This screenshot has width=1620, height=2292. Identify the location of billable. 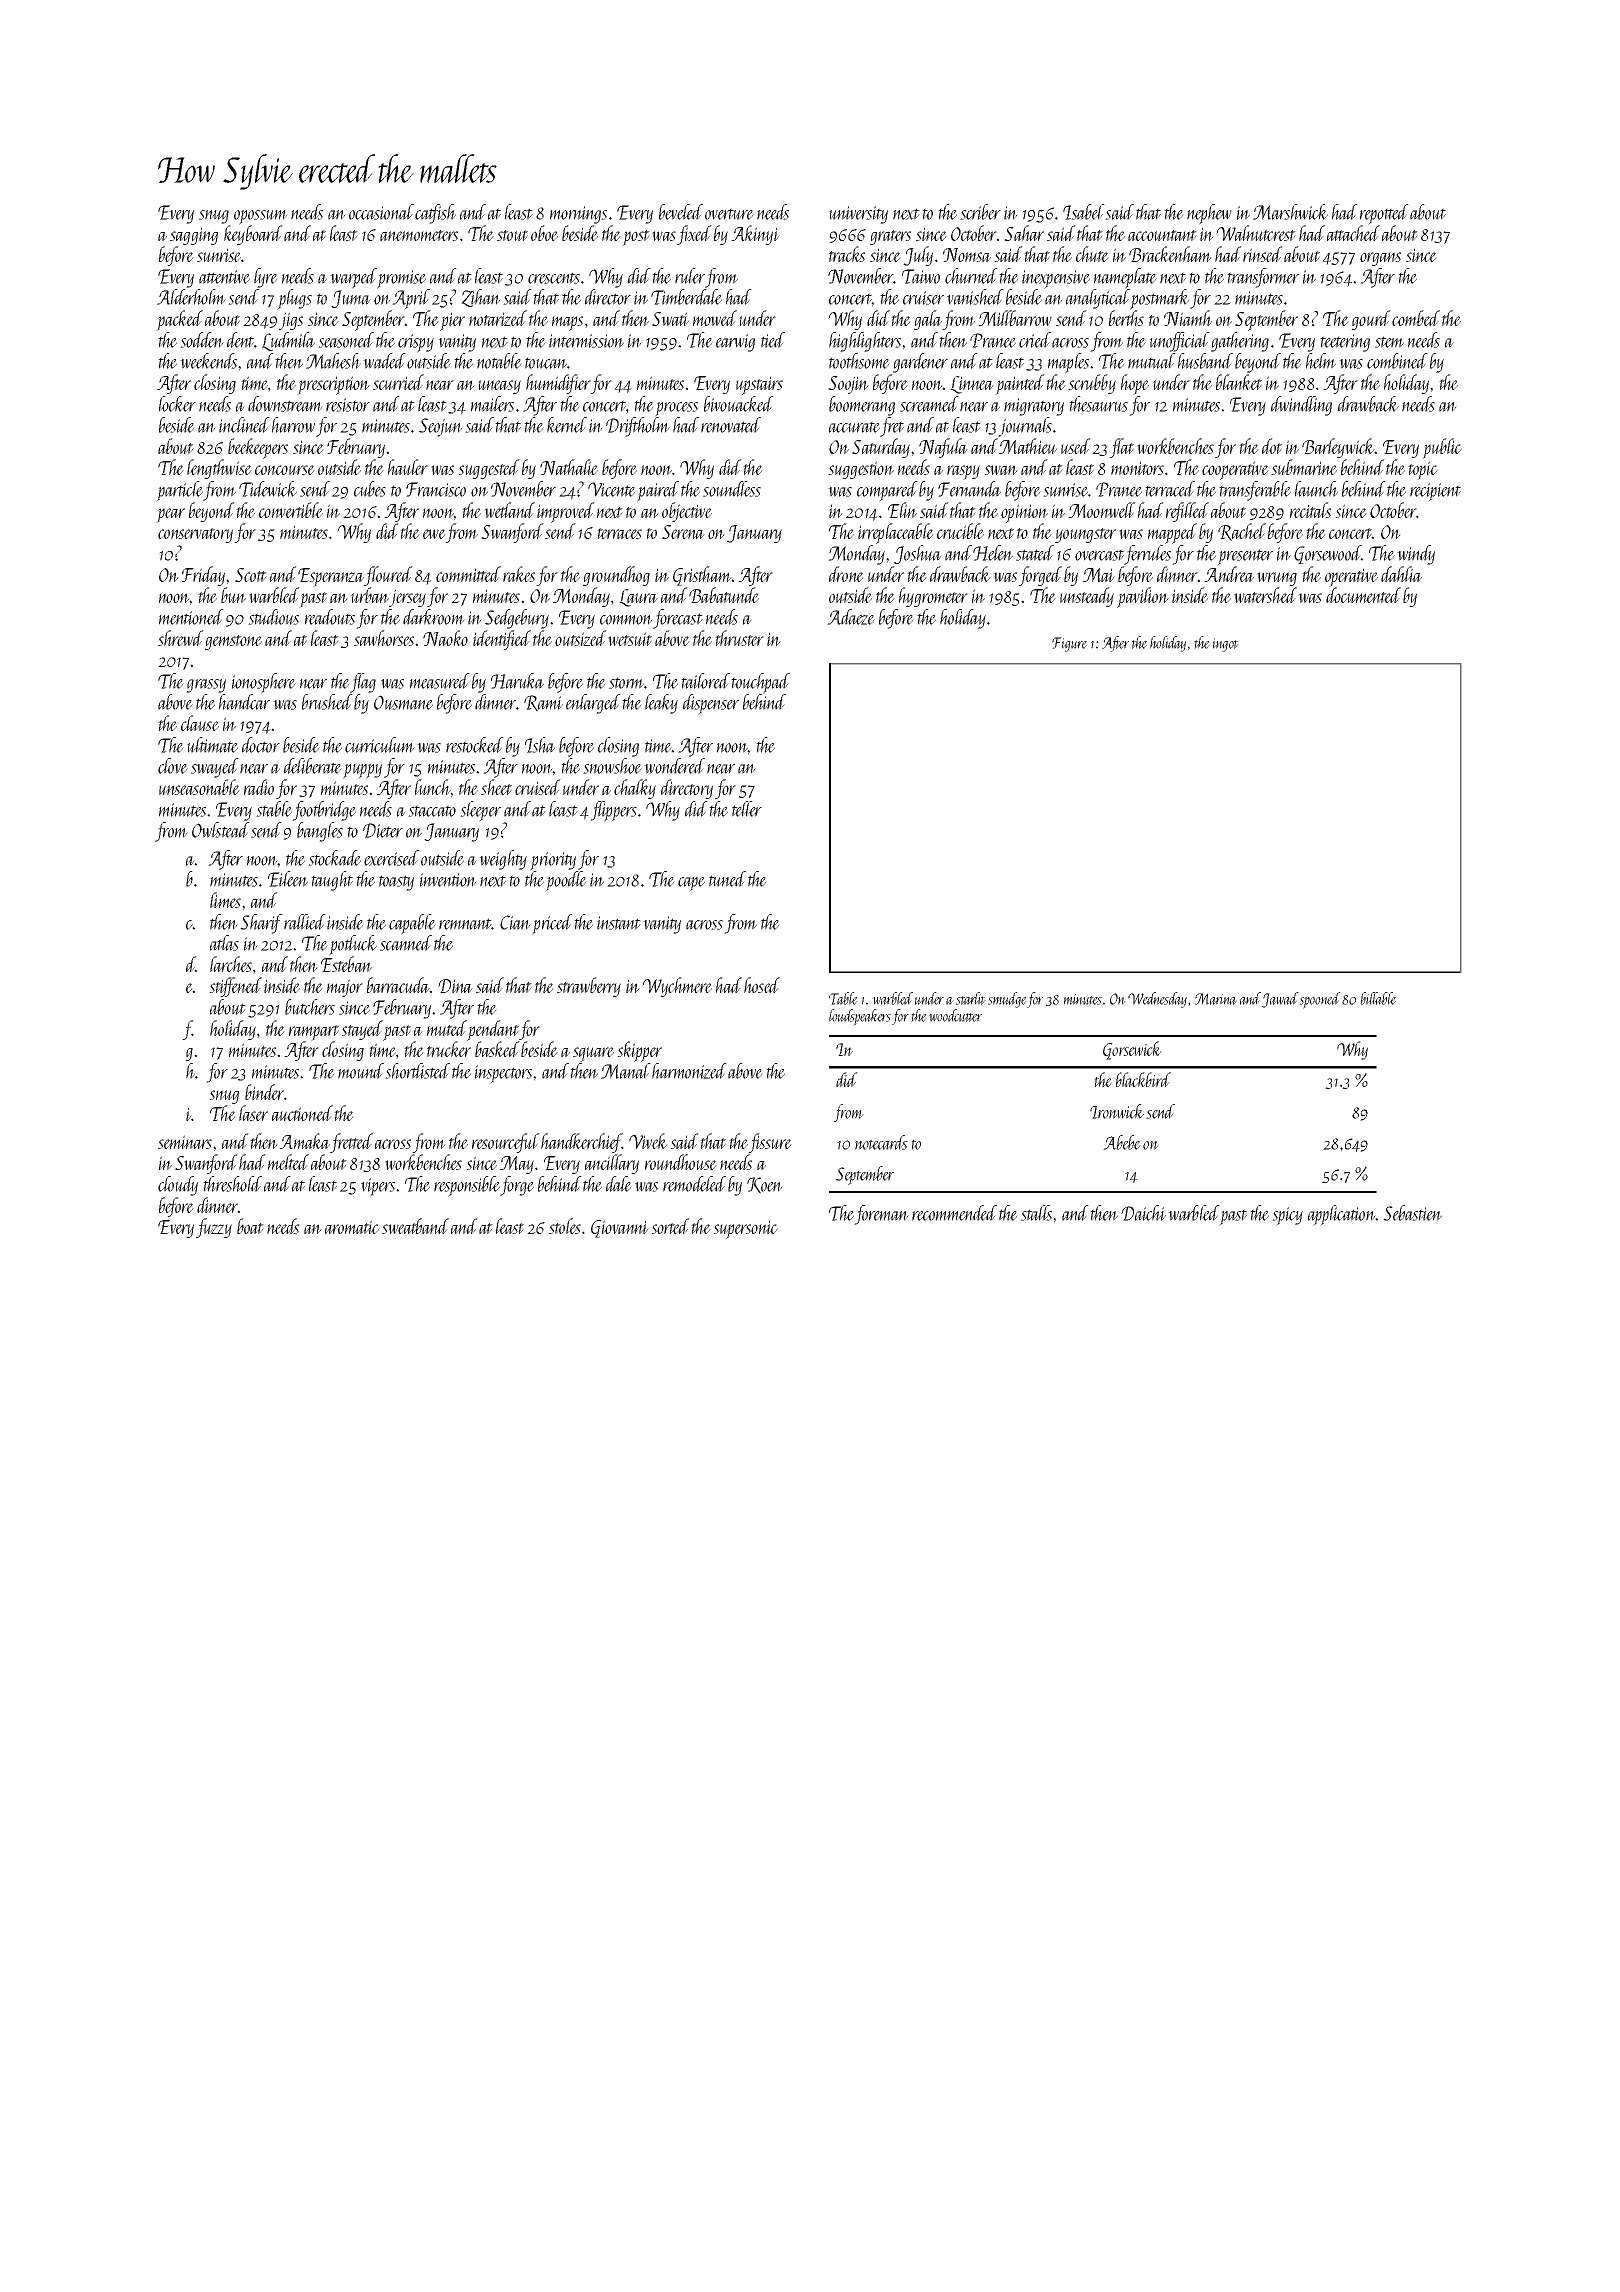
(1378, 998).
